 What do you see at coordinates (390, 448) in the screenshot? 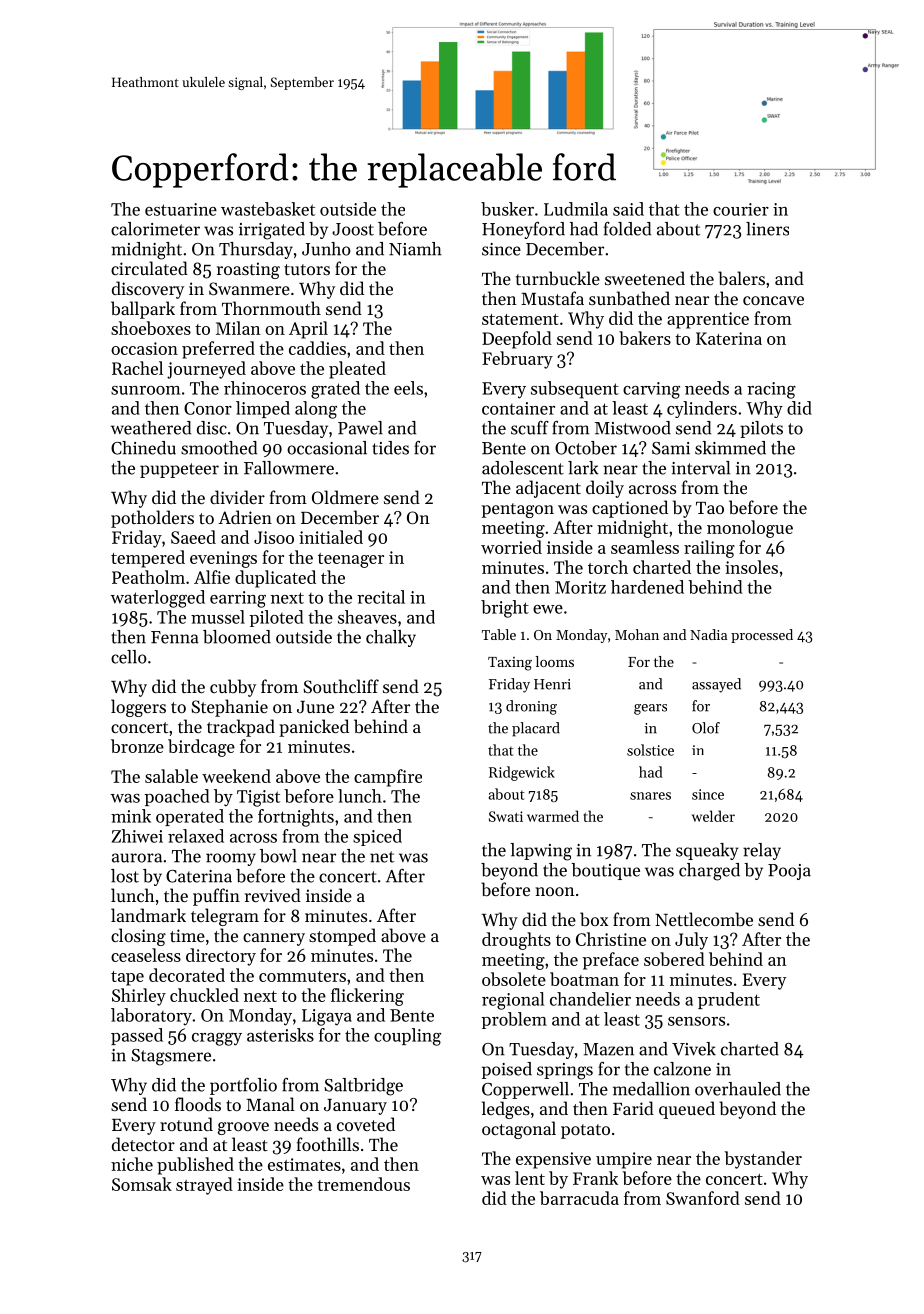
I see `tides` at bounding box center [390, 448].
